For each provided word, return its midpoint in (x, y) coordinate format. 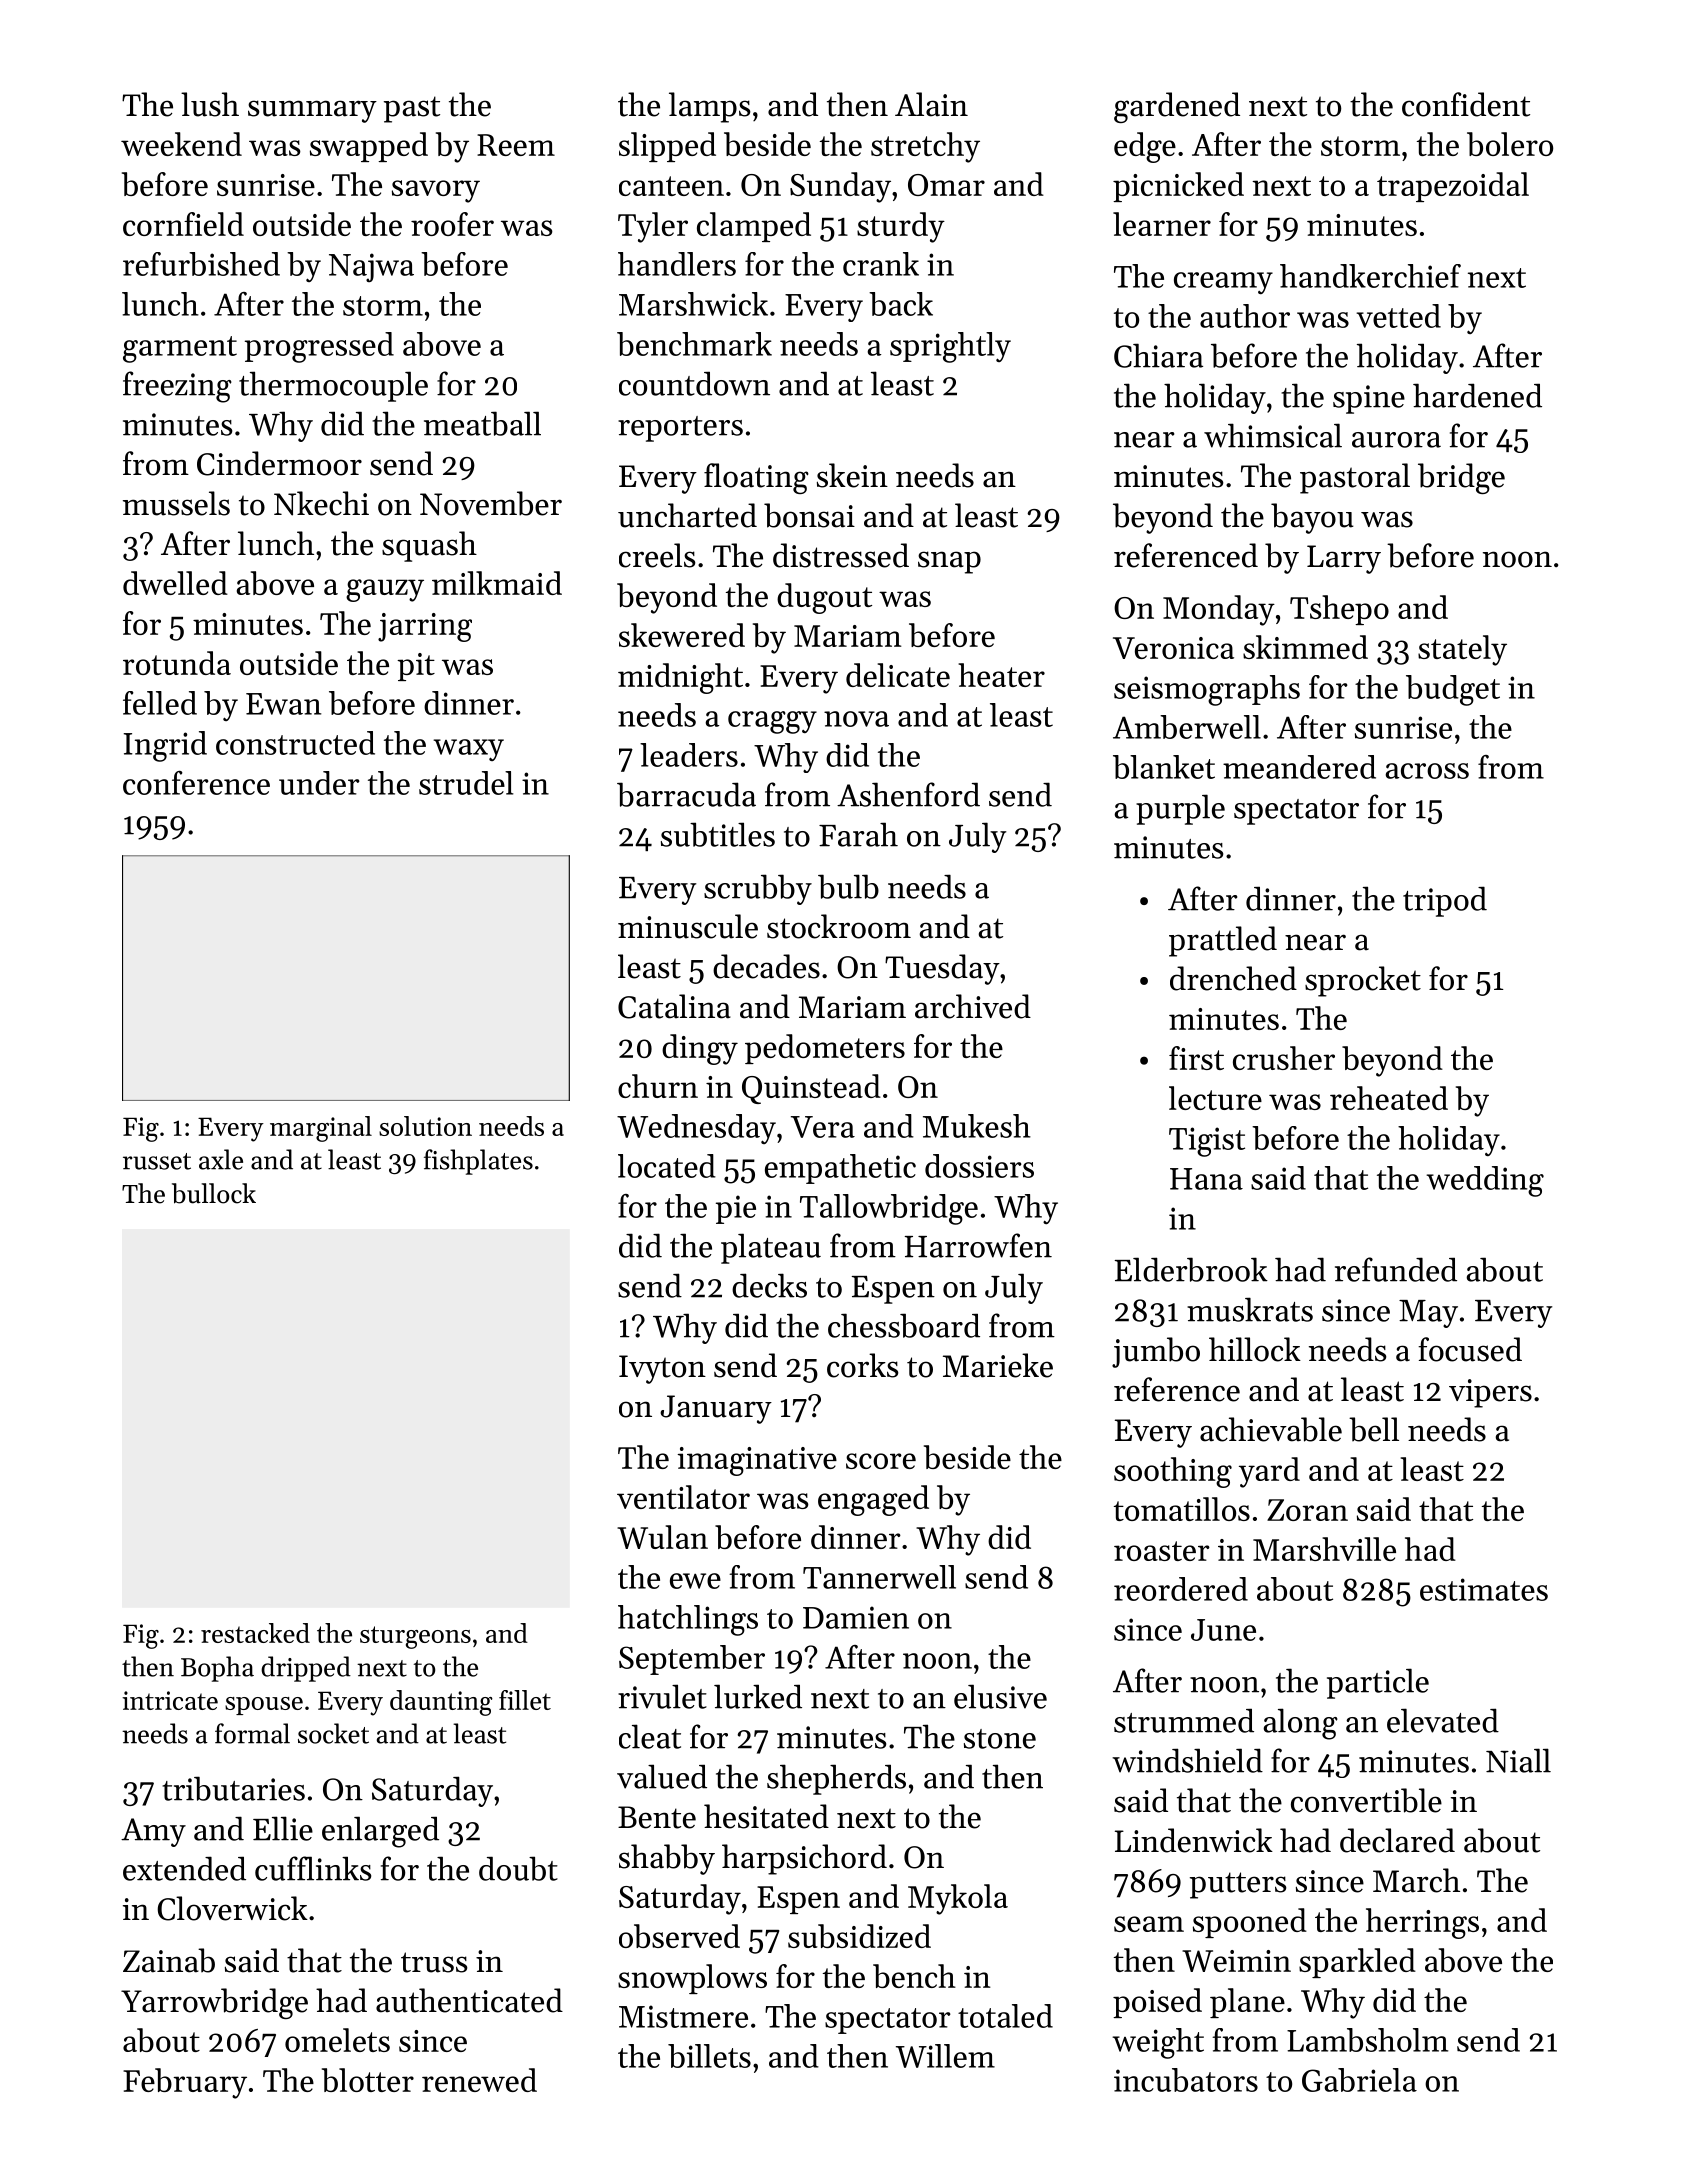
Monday (1219, 610)
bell (1374, 1429)
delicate (898, 675)
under (319, 783)
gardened (1177, 107)
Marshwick (693, 304)
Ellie (283, 1828)
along (1300, 1724)
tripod (1445, 901)
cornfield (183, 224)
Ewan (283, 704)
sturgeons (415, 1637)
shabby (667, 1859)
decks (769, 1285)
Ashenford (908, 794)
